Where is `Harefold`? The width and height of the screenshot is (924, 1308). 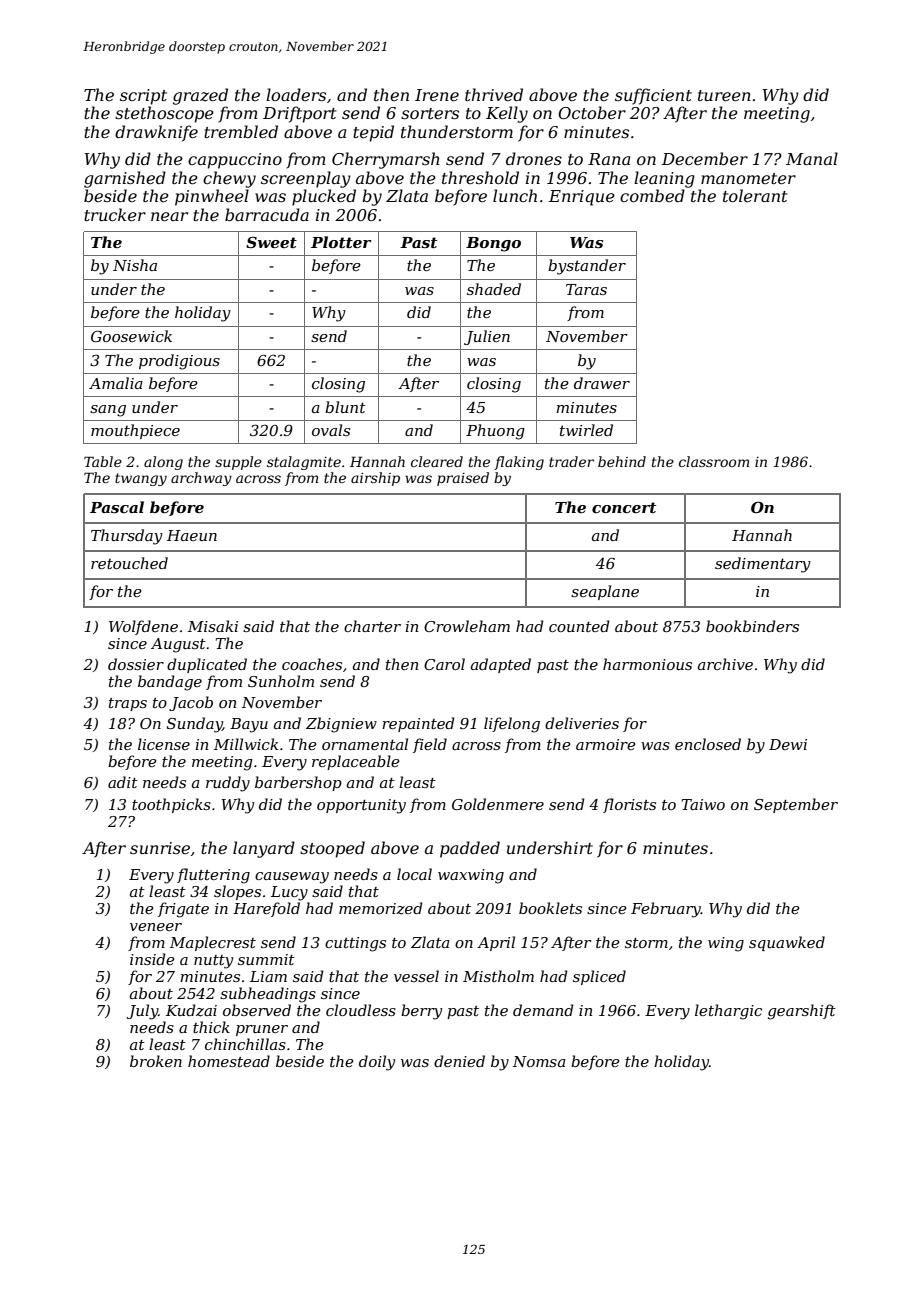
Harefold is located at coordinates (266, 909).
